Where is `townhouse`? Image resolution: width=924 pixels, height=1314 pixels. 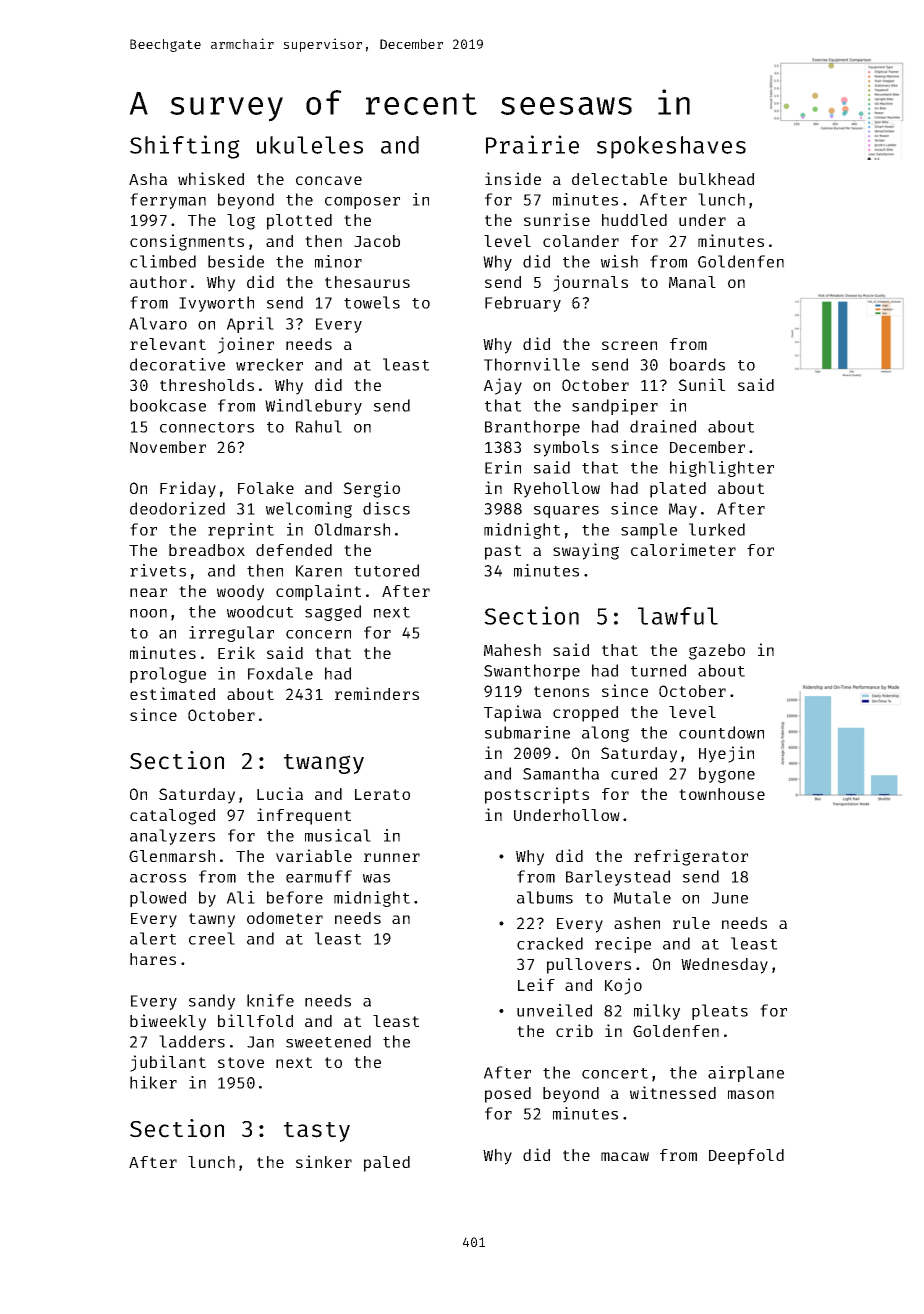
townhouse is located at coordinates (722, 794).
